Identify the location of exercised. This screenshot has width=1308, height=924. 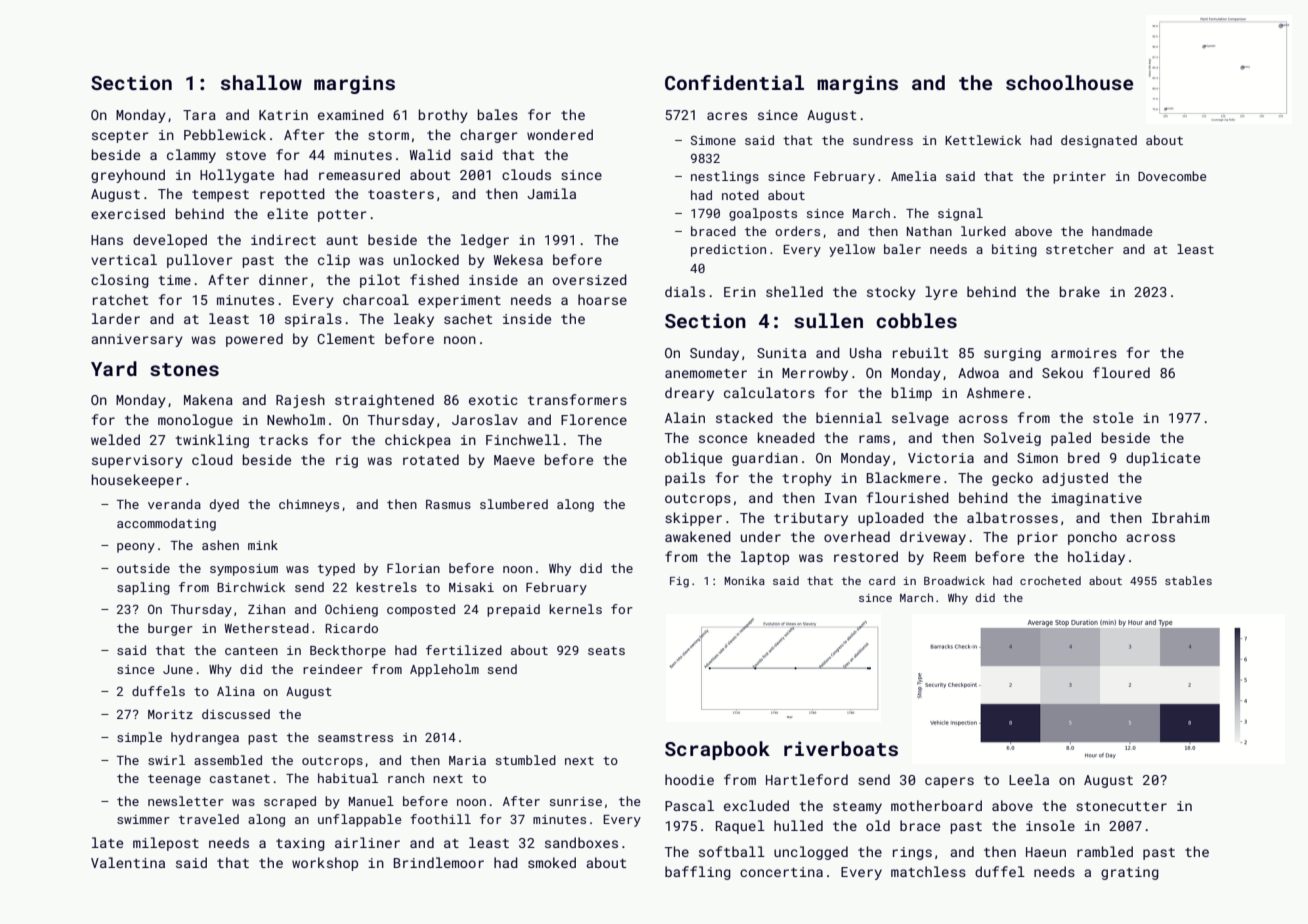
(128, 213).
